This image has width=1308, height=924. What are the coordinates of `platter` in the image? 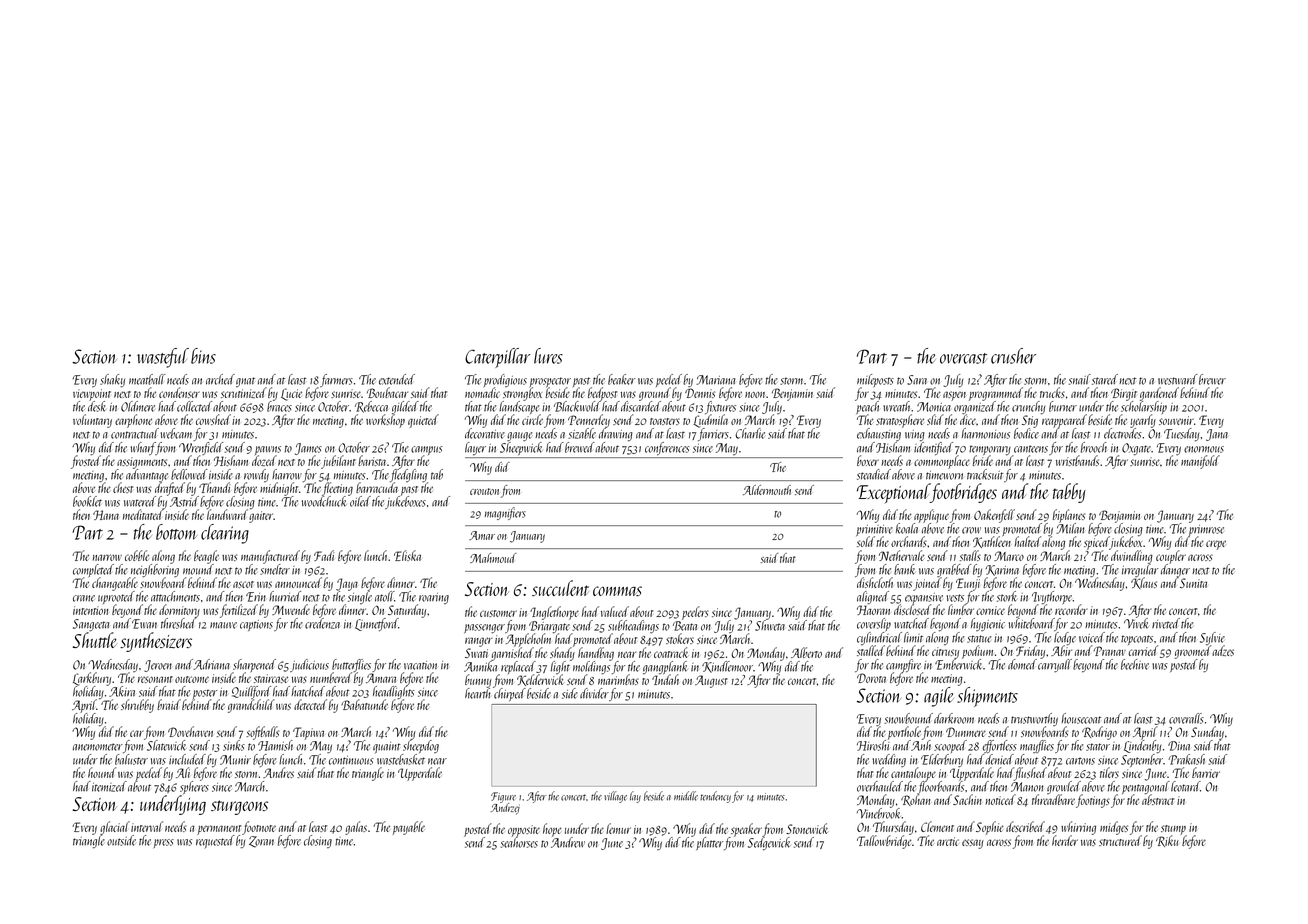 It's located at (709, 843).
